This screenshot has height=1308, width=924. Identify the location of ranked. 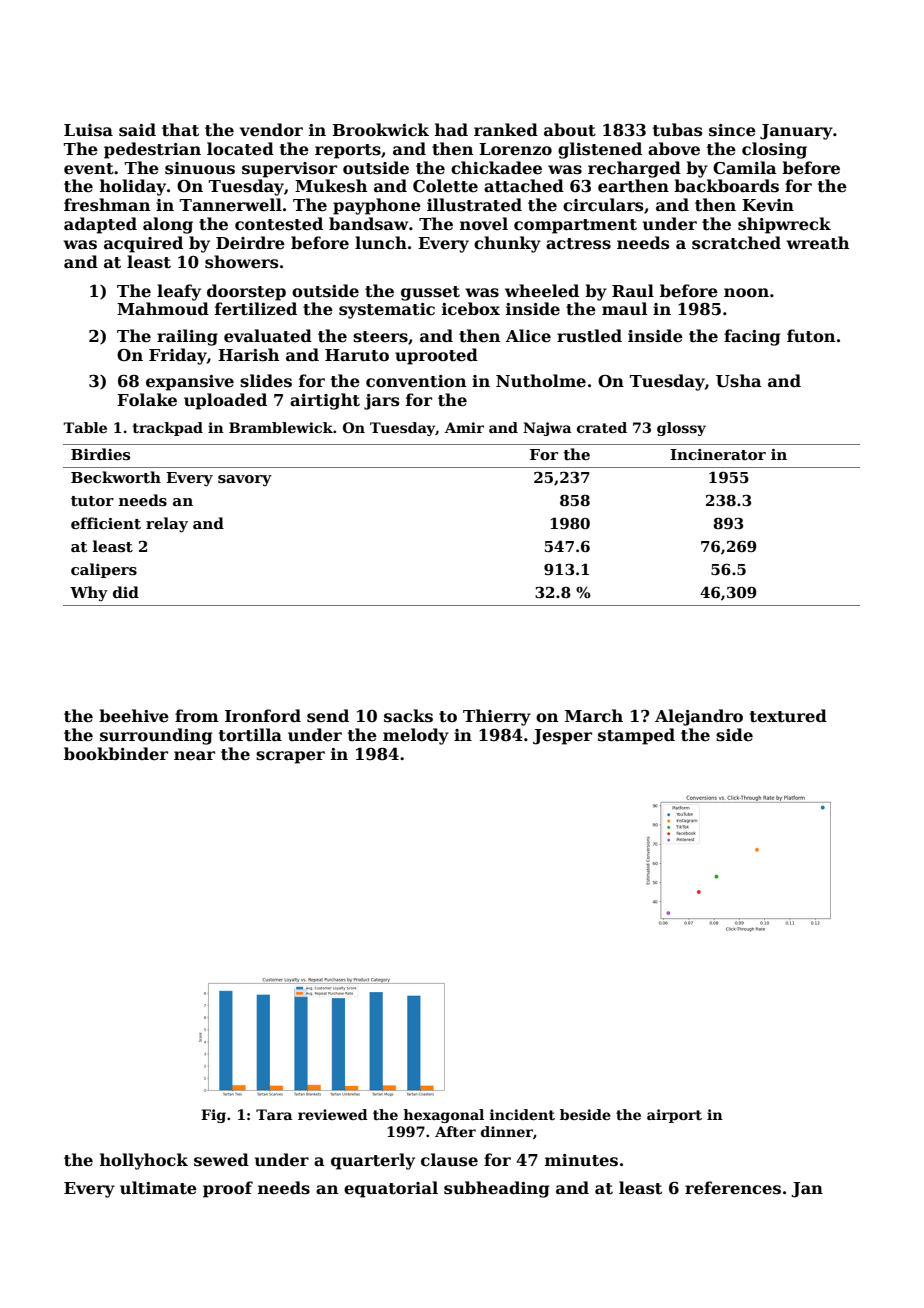
(506, 130).
